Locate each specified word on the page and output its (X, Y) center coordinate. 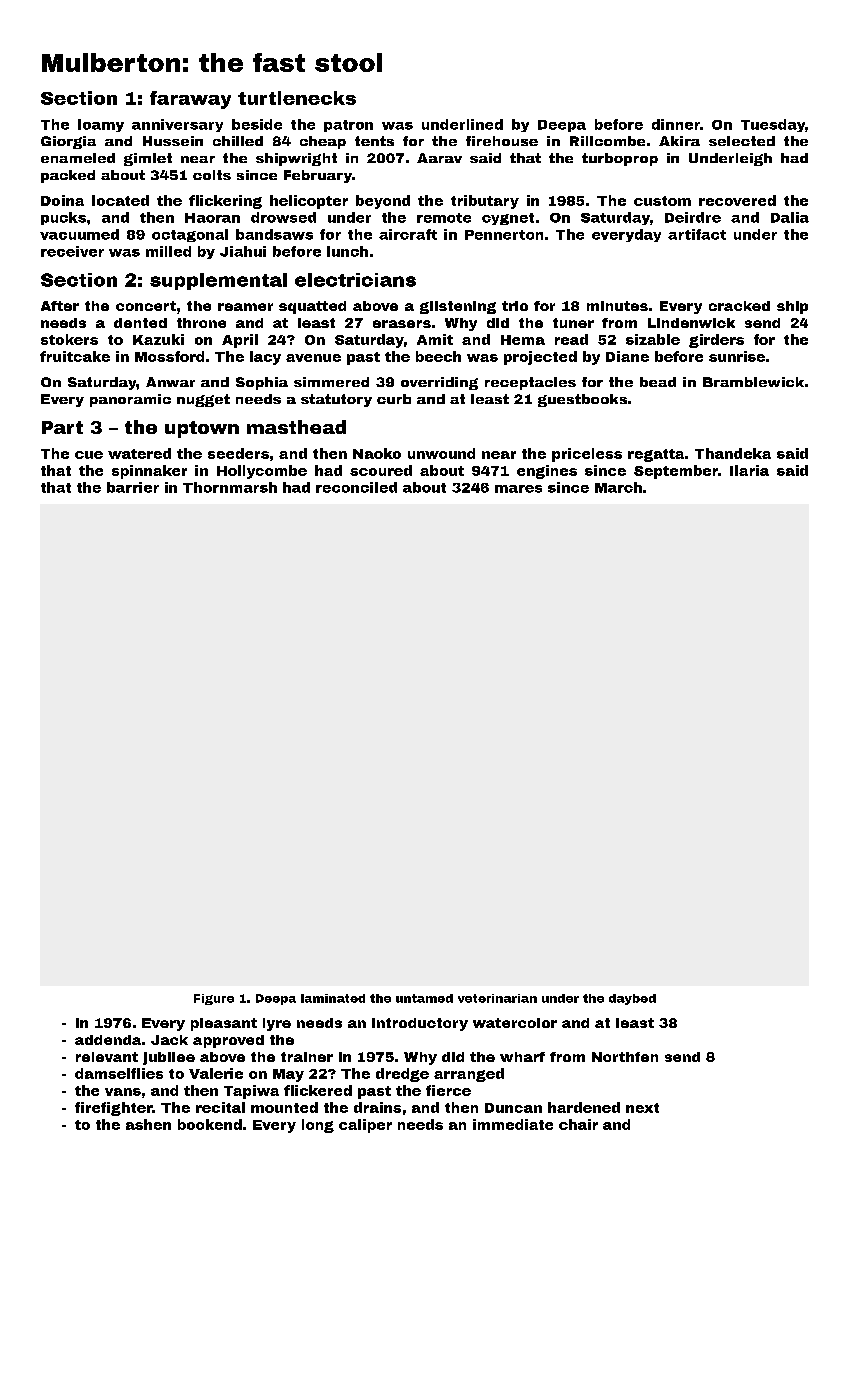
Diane (627, 356)
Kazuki (158, 339)
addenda (108, 1040)
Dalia (790, 217)
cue (89, 455)
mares (518, 489)
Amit (435, 339)
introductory (420, 1024)
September (676, 472)
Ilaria (749, 470)
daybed (632, 999)
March (618, 487)
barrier (133, 487)
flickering (225, 202)
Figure (214, 999)
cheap (323, 142)
